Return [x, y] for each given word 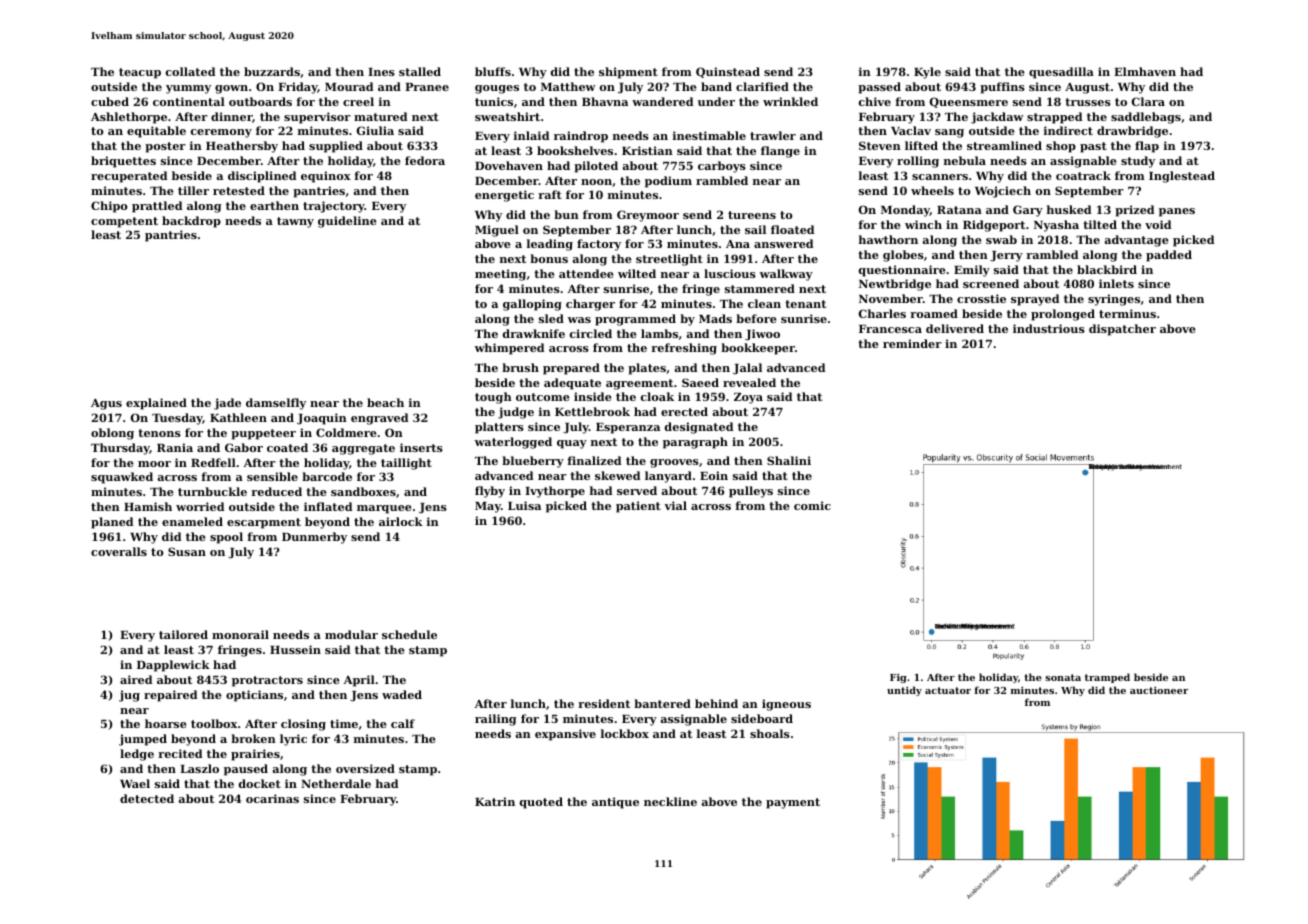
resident [604, 703]
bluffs [493, 71]
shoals [770, 733]
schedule [409, 634]
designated [699, 428]
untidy [904, 691]
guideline [347, 222]
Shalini [789, 460]
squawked [122, 478]
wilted [637, 273]
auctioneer [1159, 690]
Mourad [349, 86]
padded [1169, 256]
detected [147, 798]
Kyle [927, 73]
